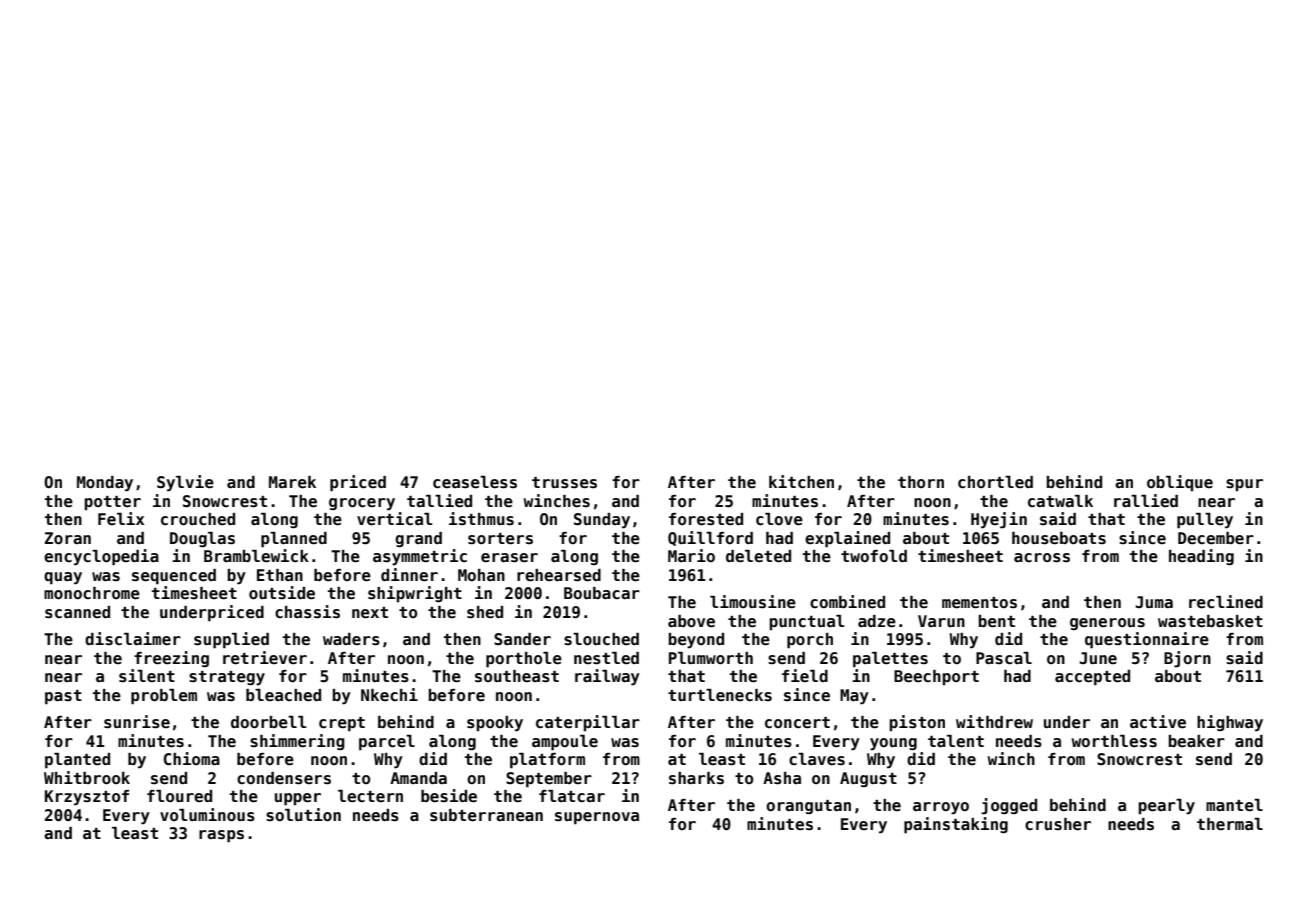  What do you see at coordinates (475, 482) in the screenshot?
I see `ceaseless` at bounding box center [475, 482].
